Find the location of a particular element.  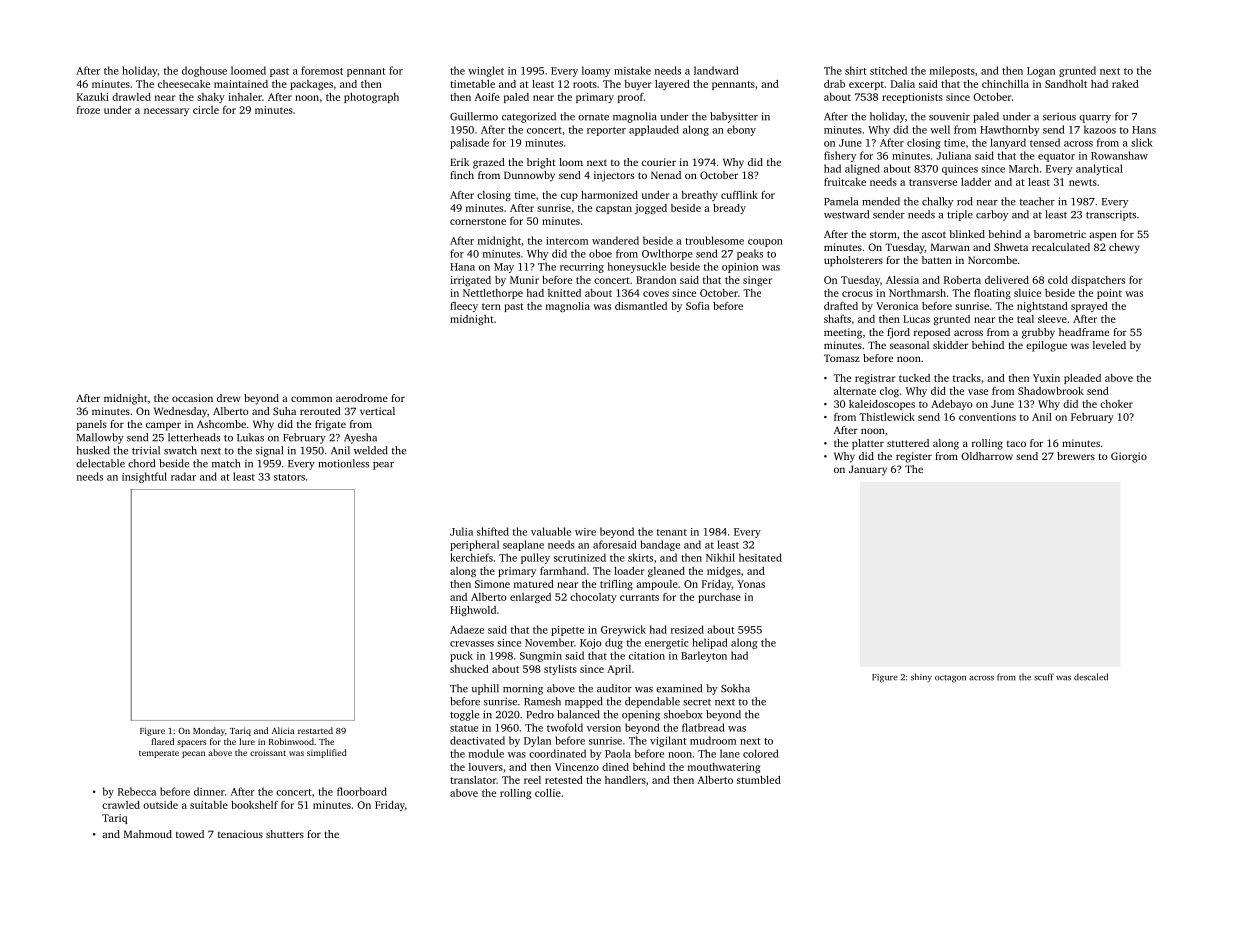

collie is located at coordinates (548, 793).
